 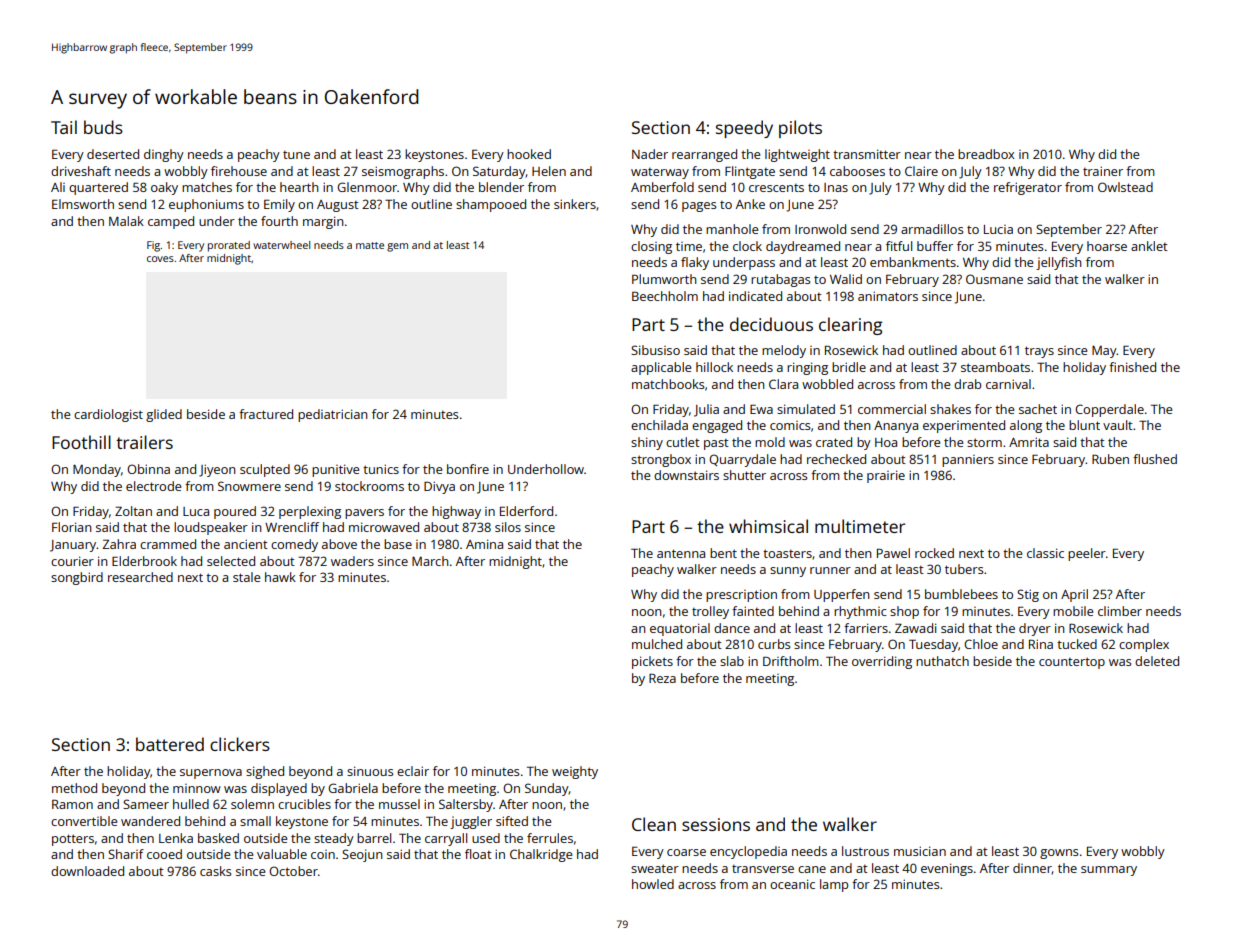 I want to click on whimsical, so click(x=768, y=526).
